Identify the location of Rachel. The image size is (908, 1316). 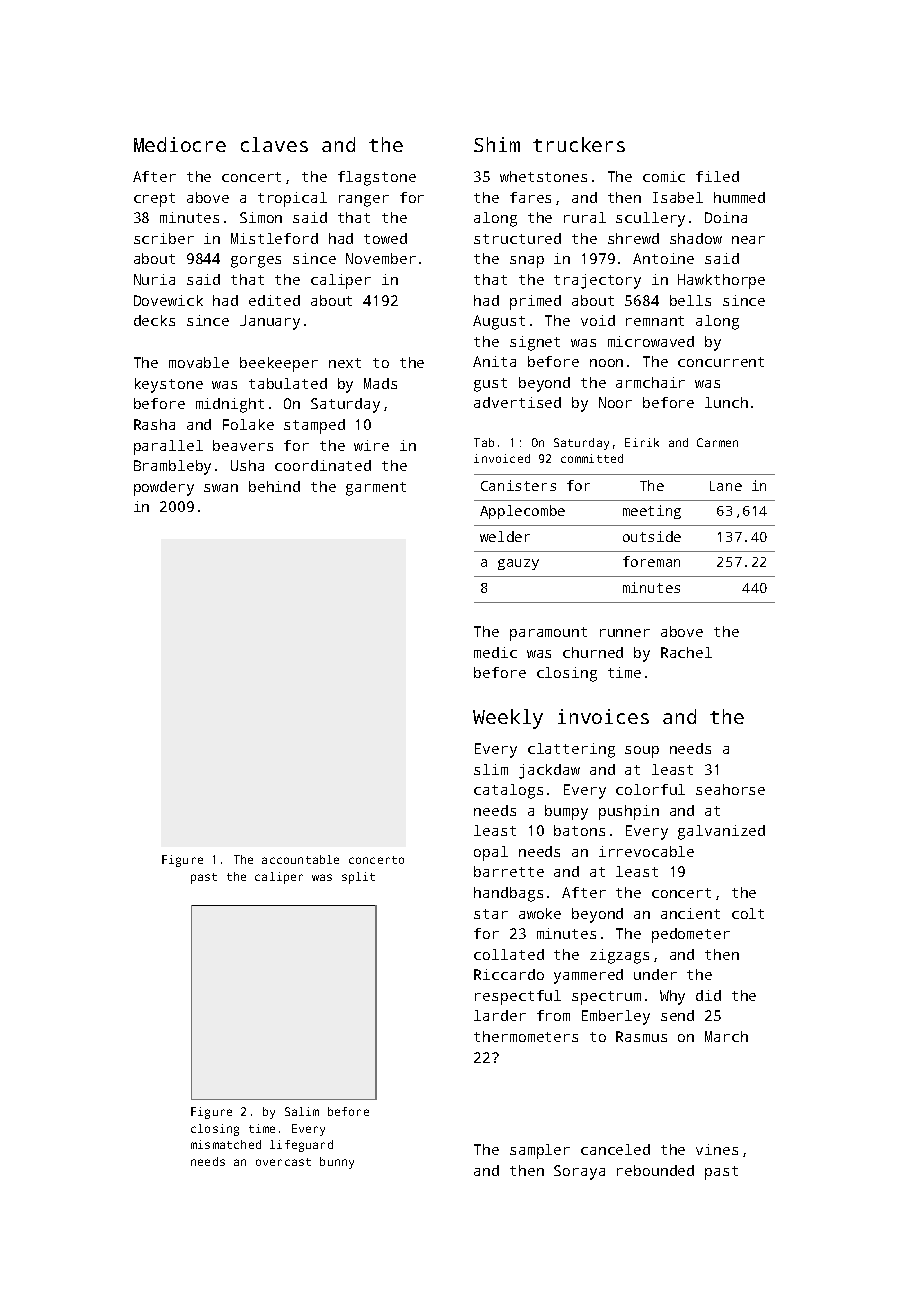
(686, 652).
